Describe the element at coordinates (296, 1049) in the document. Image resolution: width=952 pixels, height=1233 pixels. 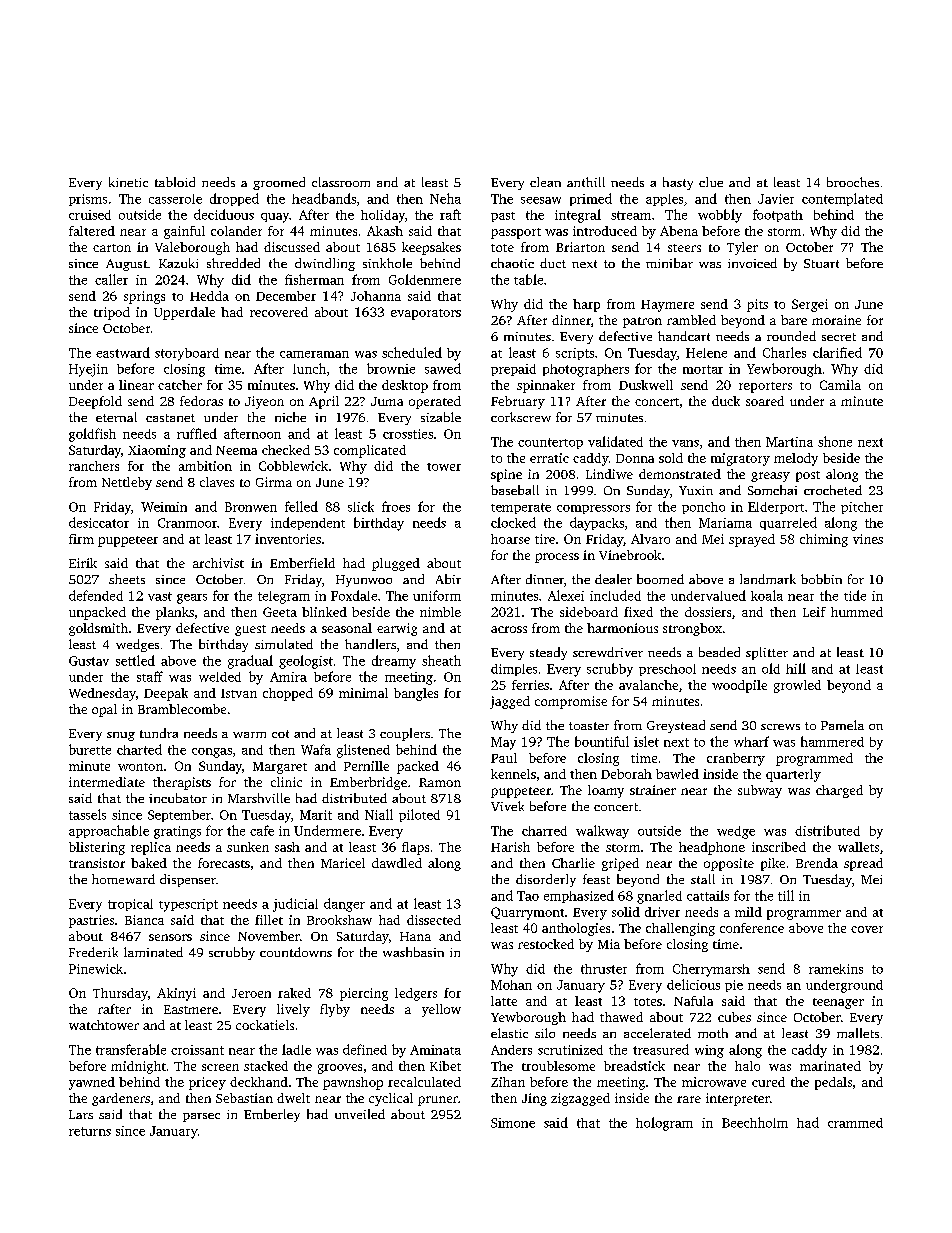
I see `ladle` at that location.
